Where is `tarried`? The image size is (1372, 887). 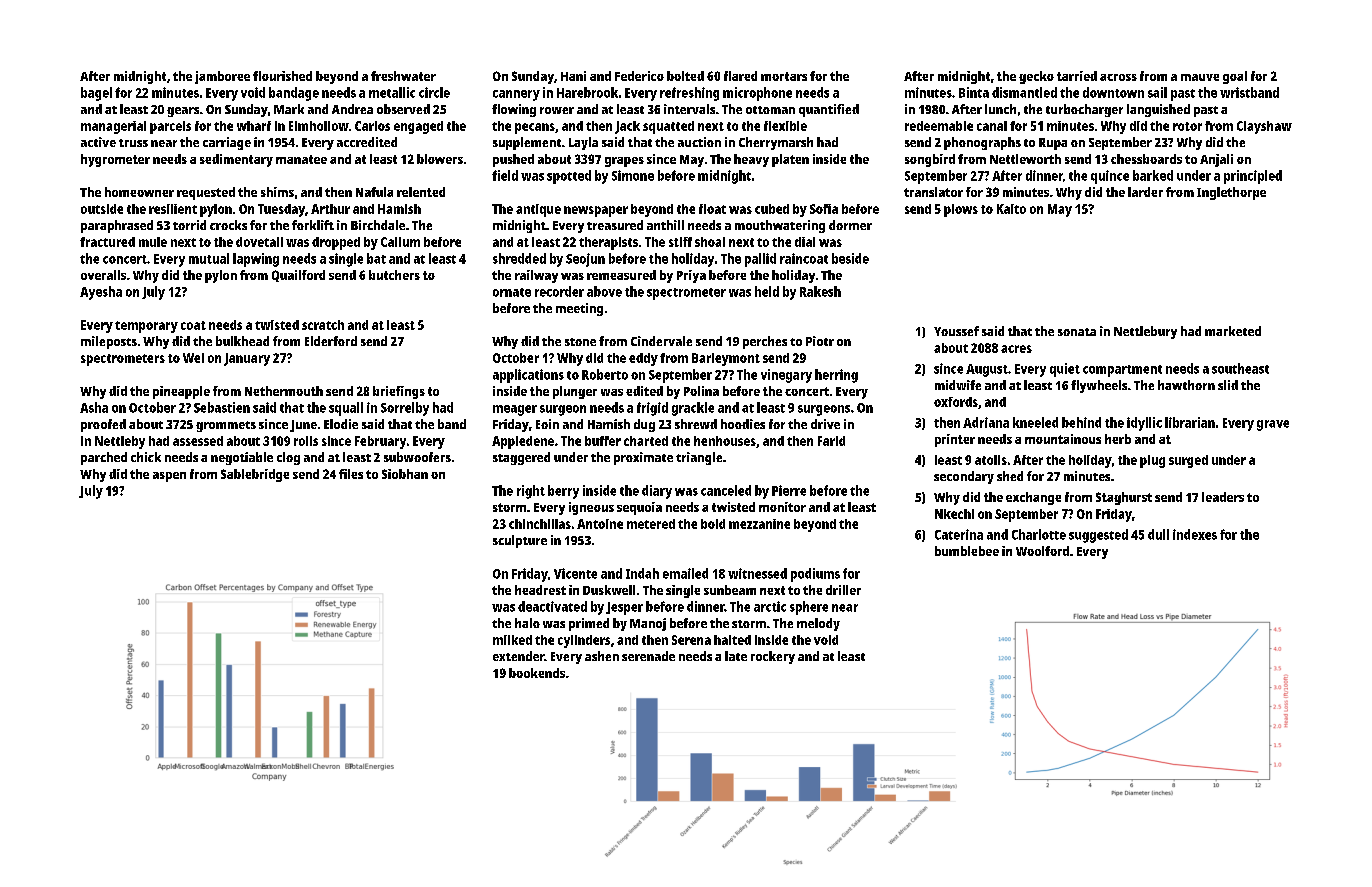
tarried is located at coordinates (1077, 76).
